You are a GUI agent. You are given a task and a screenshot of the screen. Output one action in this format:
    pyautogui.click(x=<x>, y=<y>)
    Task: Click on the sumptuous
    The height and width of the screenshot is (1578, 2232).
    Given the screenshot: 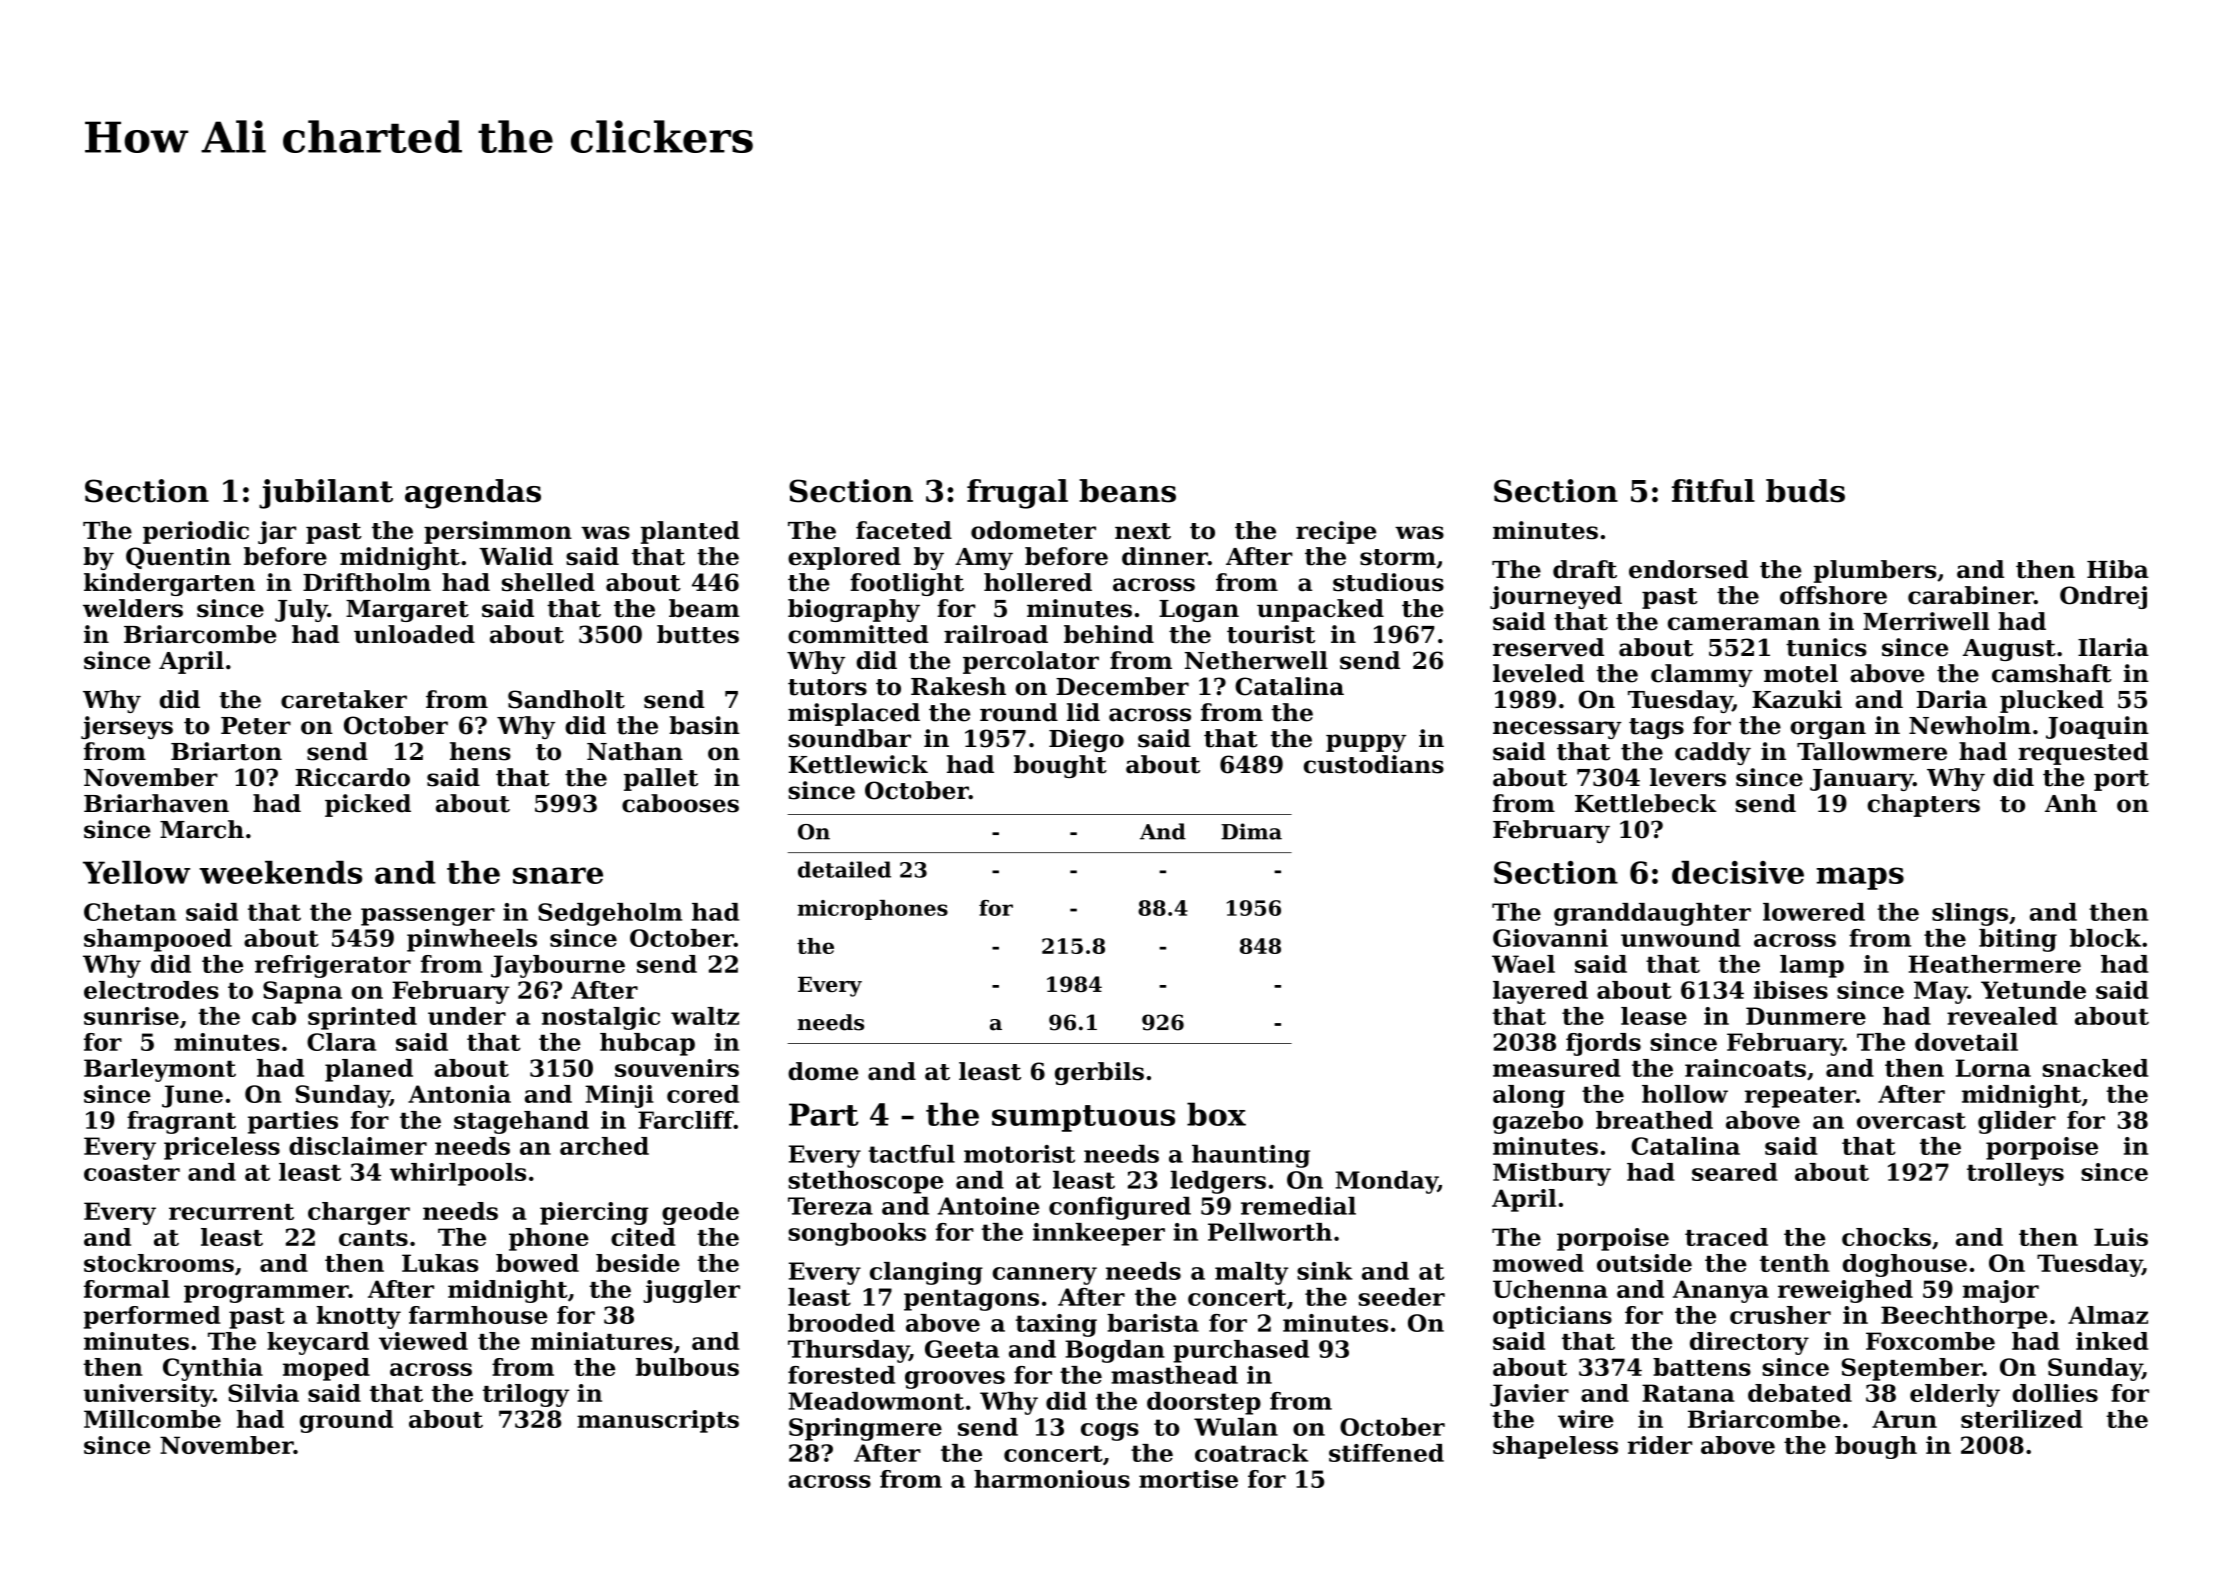 What is the action you would take?
    pyautogui.click(x=1083, y=1118)
